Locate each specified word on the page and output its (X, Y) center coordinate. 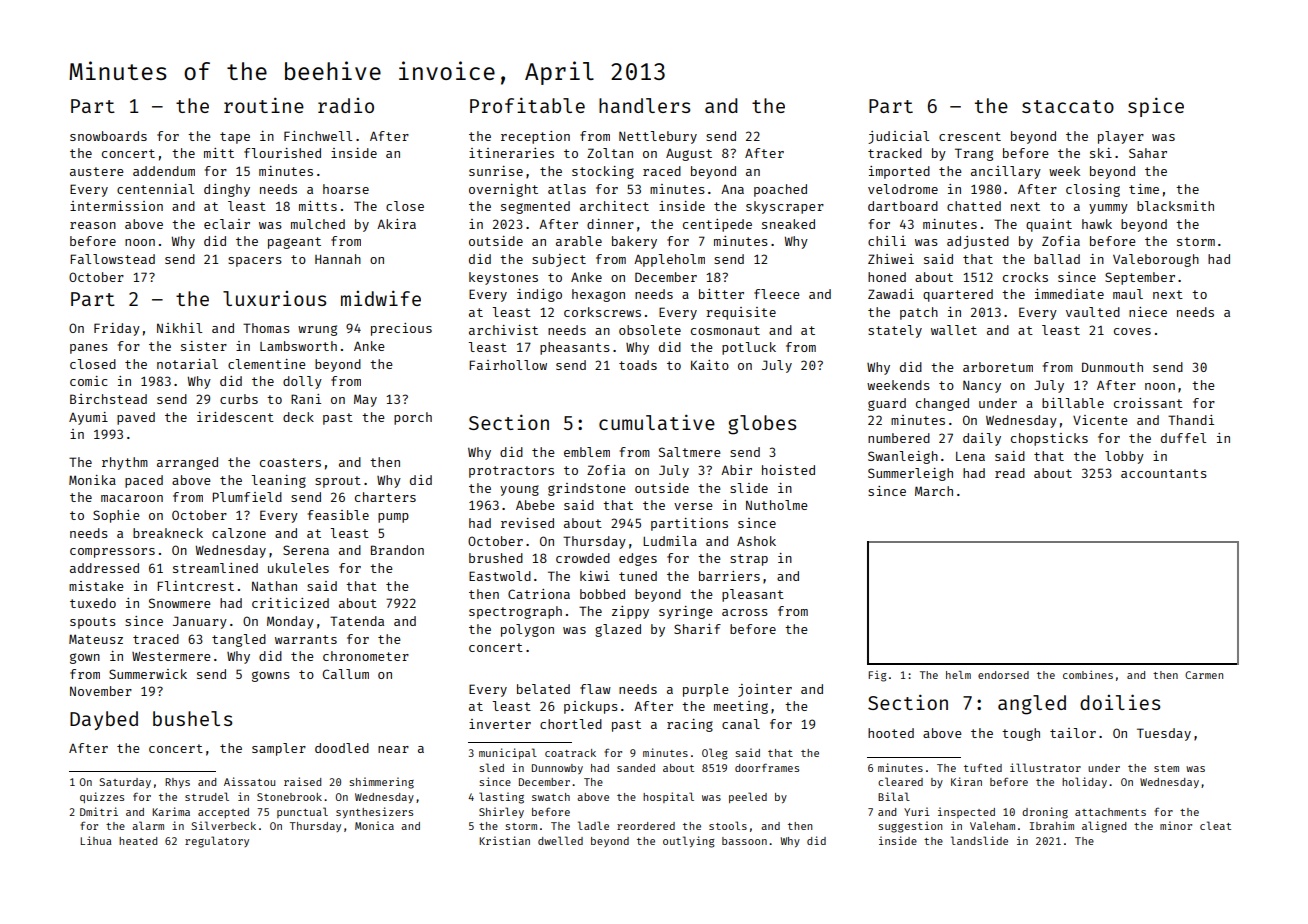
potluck (749, 348)
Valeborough (1156, 260)
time (1144, 189)
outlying (689, 842)
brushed (496, 558)
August (689, 155)
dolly (302, 382)
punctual (302, 812)
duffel (1183, 438)
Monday (290, 622)
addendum (164, 171)
